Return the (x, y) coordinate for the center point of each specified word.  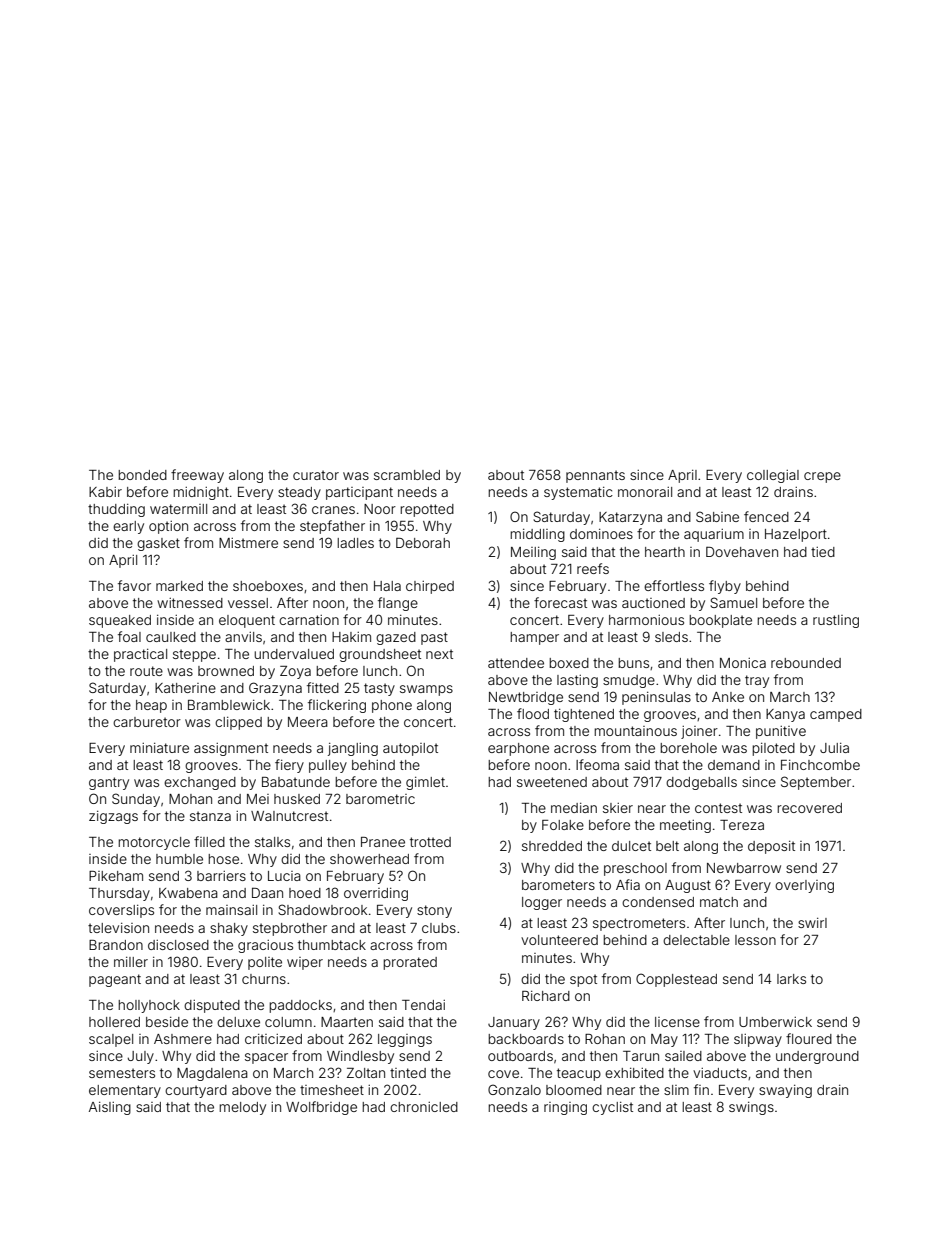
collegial (773, 476)
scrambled (407, 475)
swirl (812, 923)
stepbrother (290, 929)
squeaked (120, 621)
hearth (665, 552)
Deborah (423, 542)
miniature (159, 748)
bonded (142, 475)
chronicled (424, 1107)
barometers (558, 885)
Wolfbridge (321, 1108)
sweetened (552, 782)
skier (618, 808)
